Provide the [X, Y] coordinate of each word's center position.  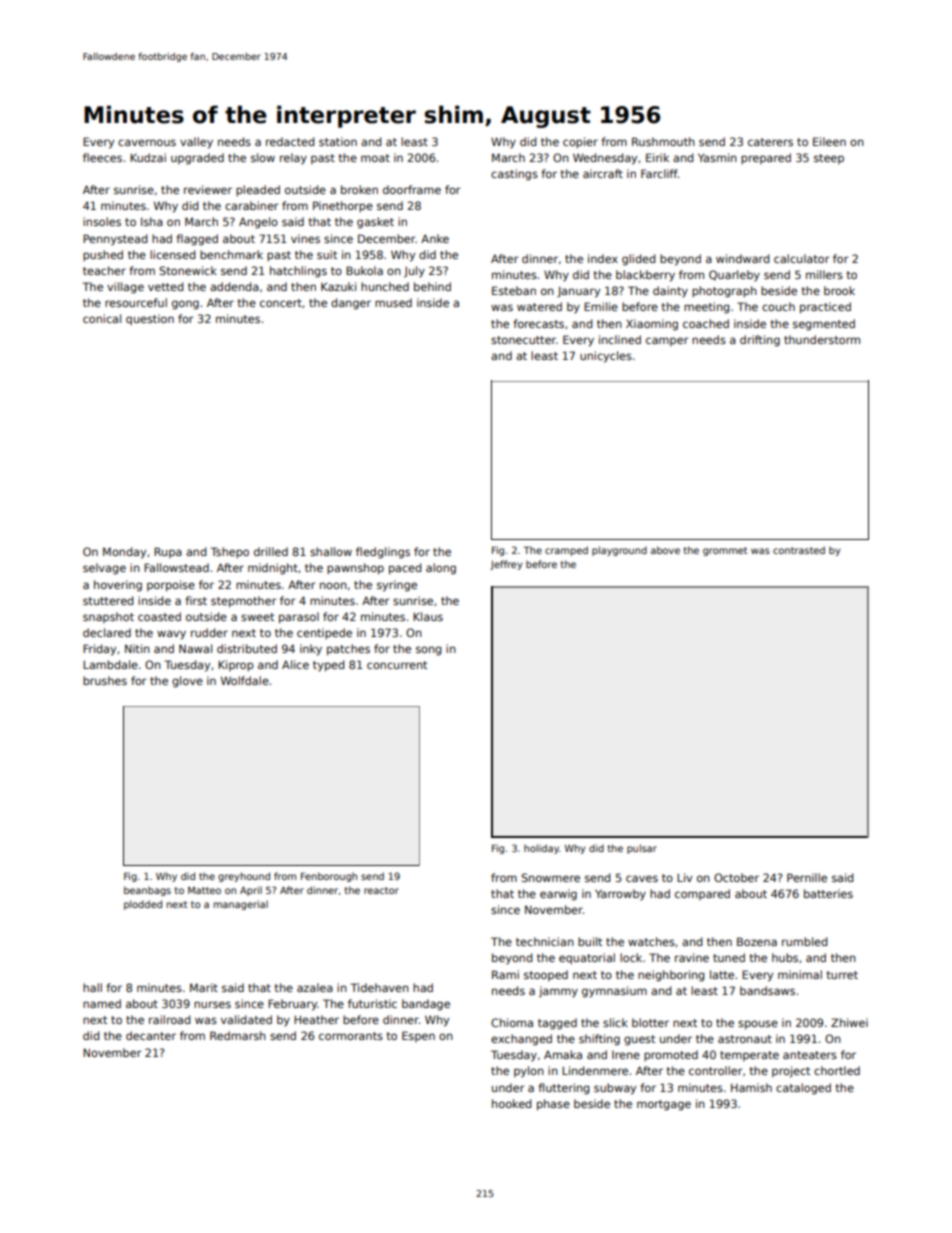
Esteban [514, 290]
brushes [105, 680]
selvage [104, 569]
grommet [725, 551]
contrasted [799, 550]
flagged [197, 240]
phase [553, 1105]
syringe [397, 586]
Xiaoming [652, 325]
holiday [541, 849]
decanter [151, 1035]
